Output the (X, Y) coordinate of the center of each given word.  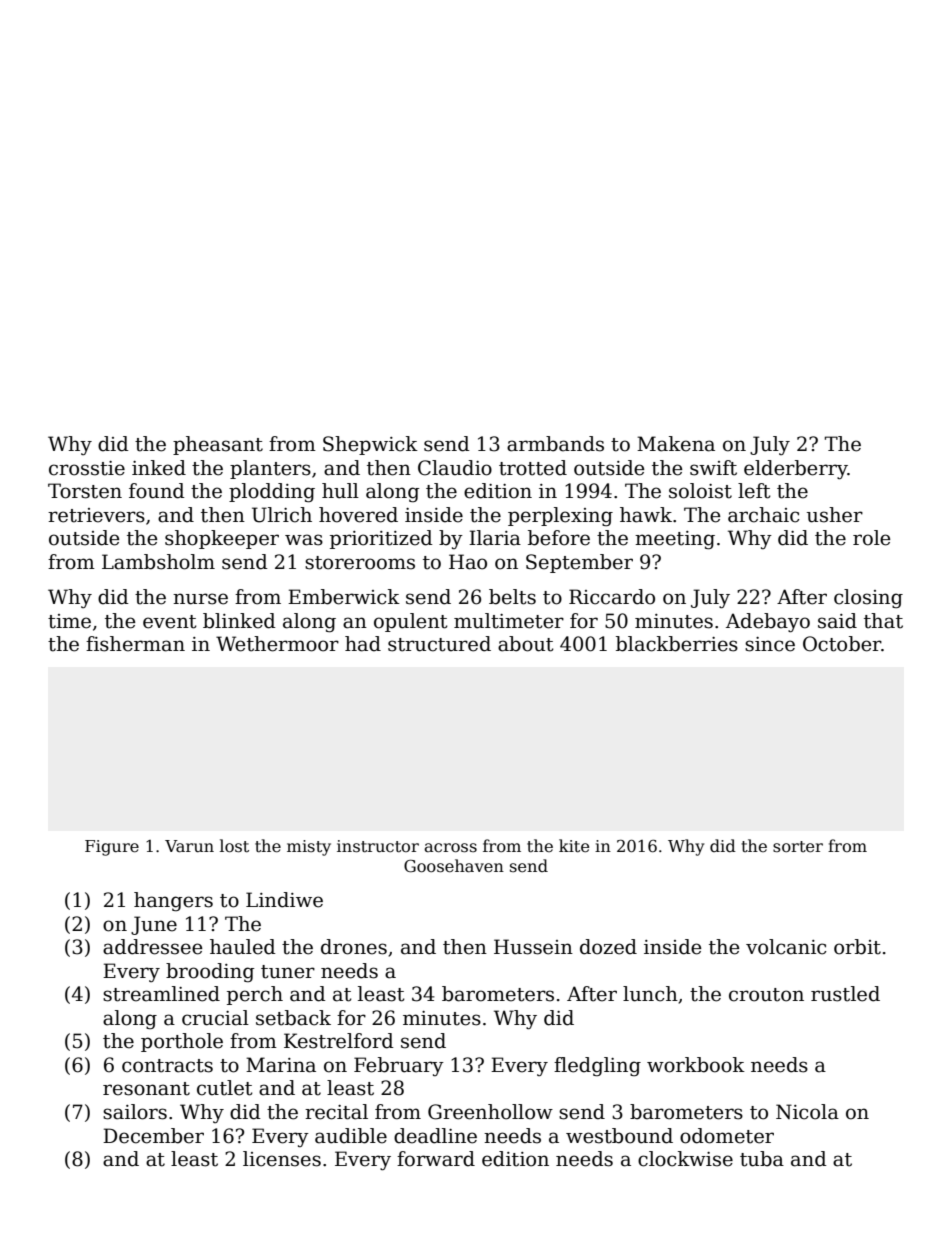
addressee (152, 947)
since (770, 644)
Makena (676, 444)
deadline (435, 1136)
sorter (798, 847)
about (526, 644)
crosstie (87, 468)
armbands (555, 444)
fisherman (135, 644)
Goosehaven (454, 866)
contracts (167, 1066)
